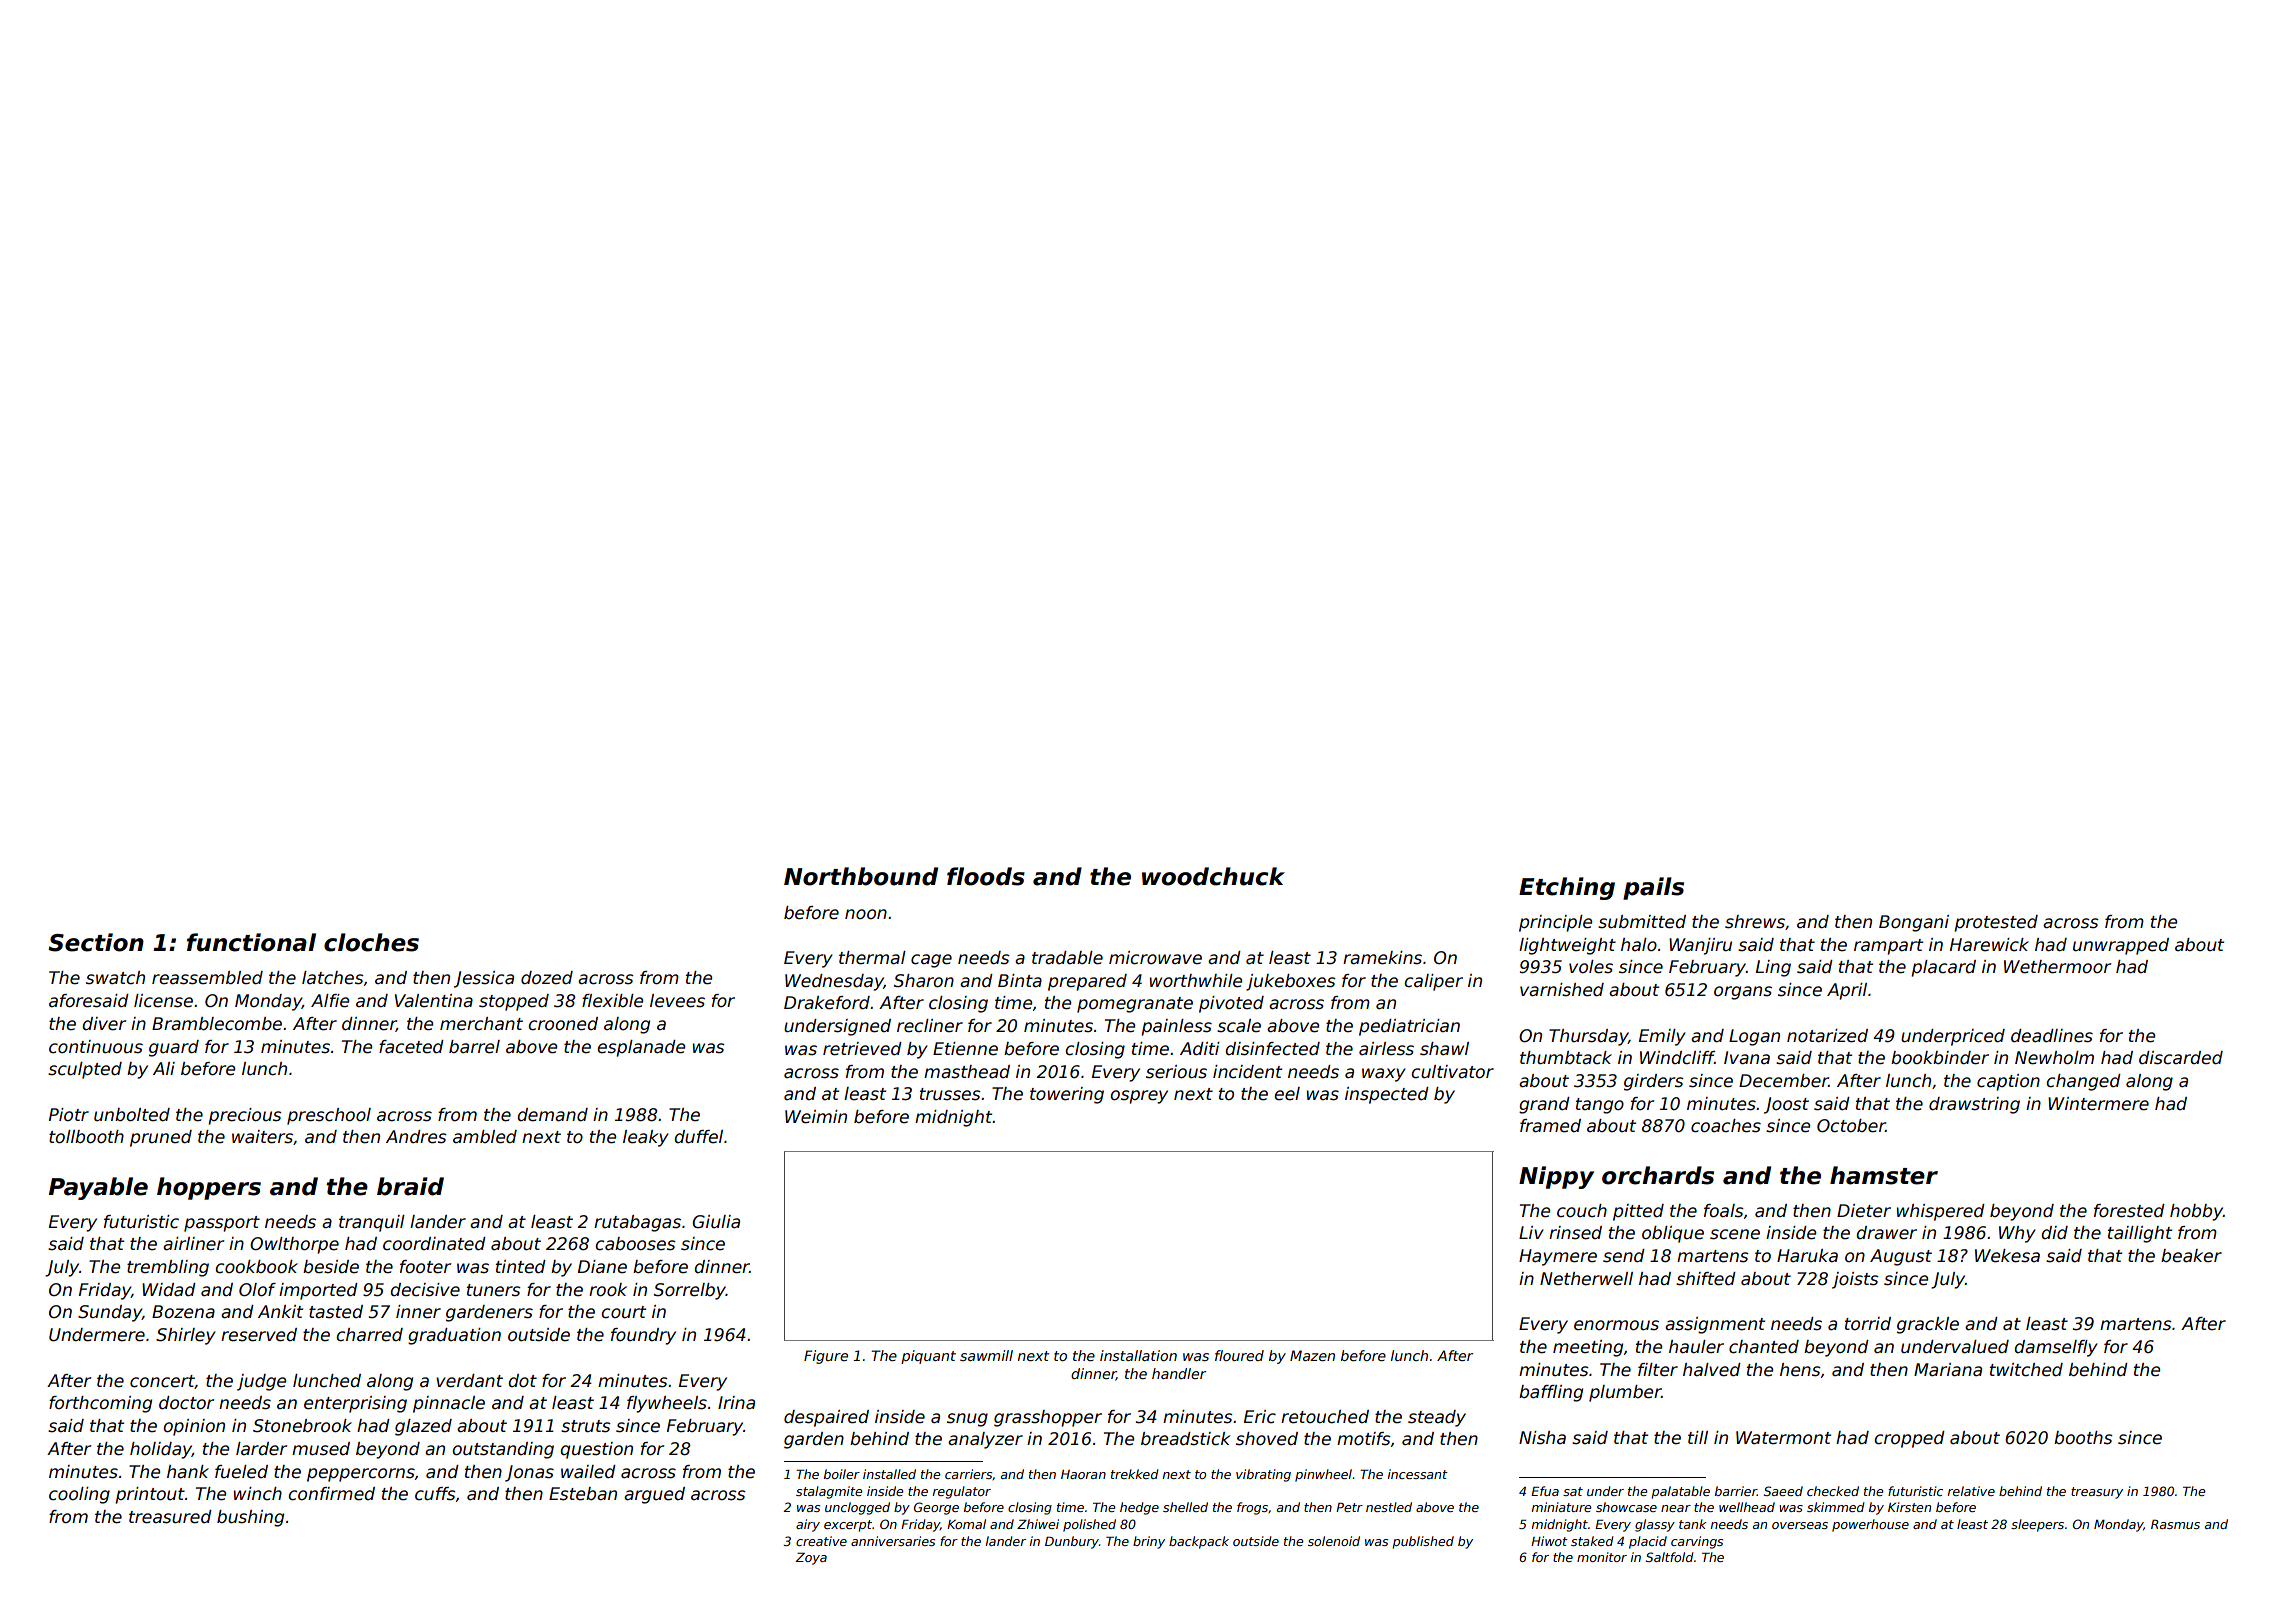 The height and width of the page is (1610, 2277). I want to click on Bongani, so click(1914, 923).
